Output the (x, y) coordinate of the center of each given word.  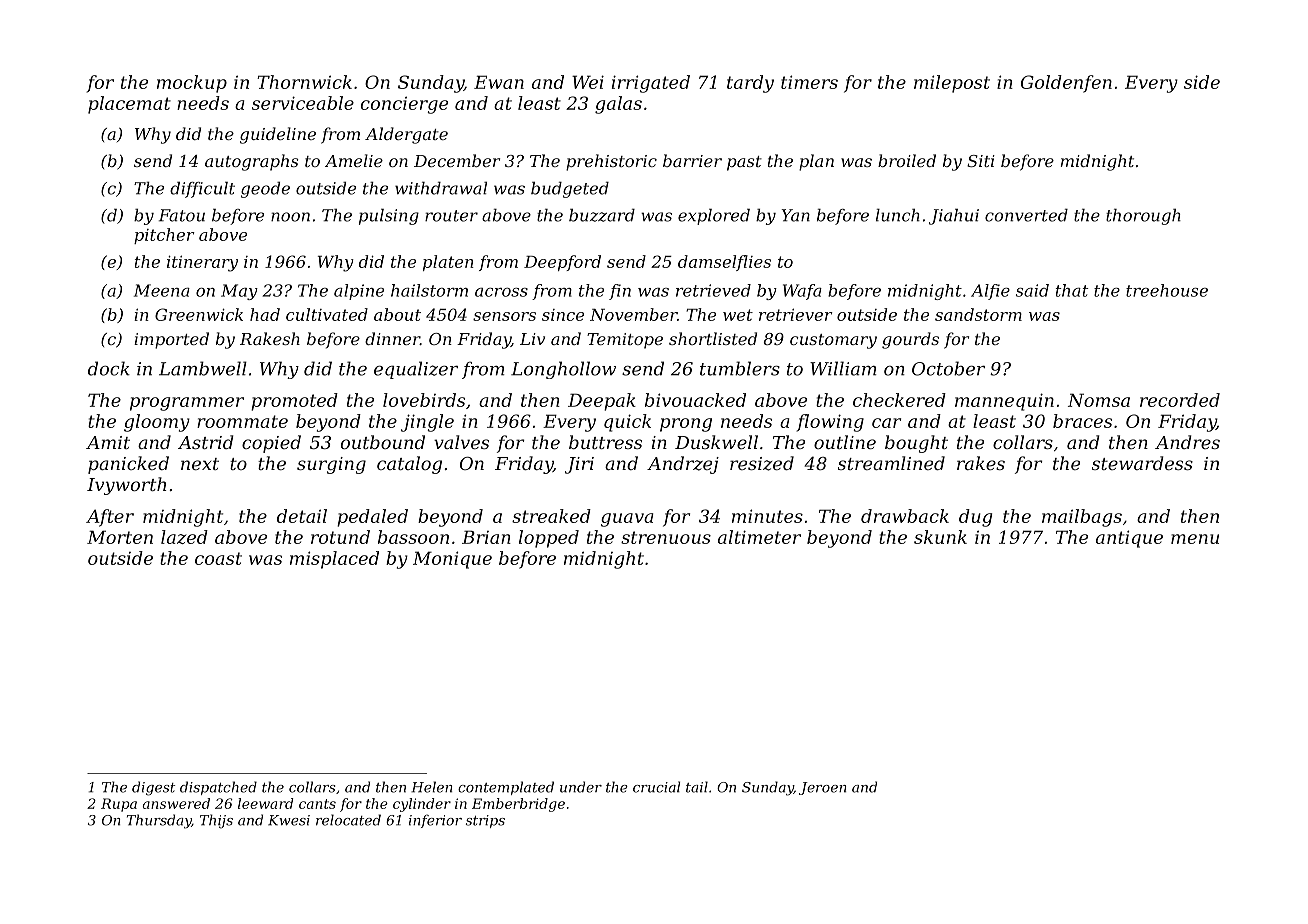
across (501, 292)
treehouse (1167, 290)
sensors (504, 316)
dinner (392, 338)
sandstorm (978, 314)
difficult (202, 190)
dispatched (218, 788)
